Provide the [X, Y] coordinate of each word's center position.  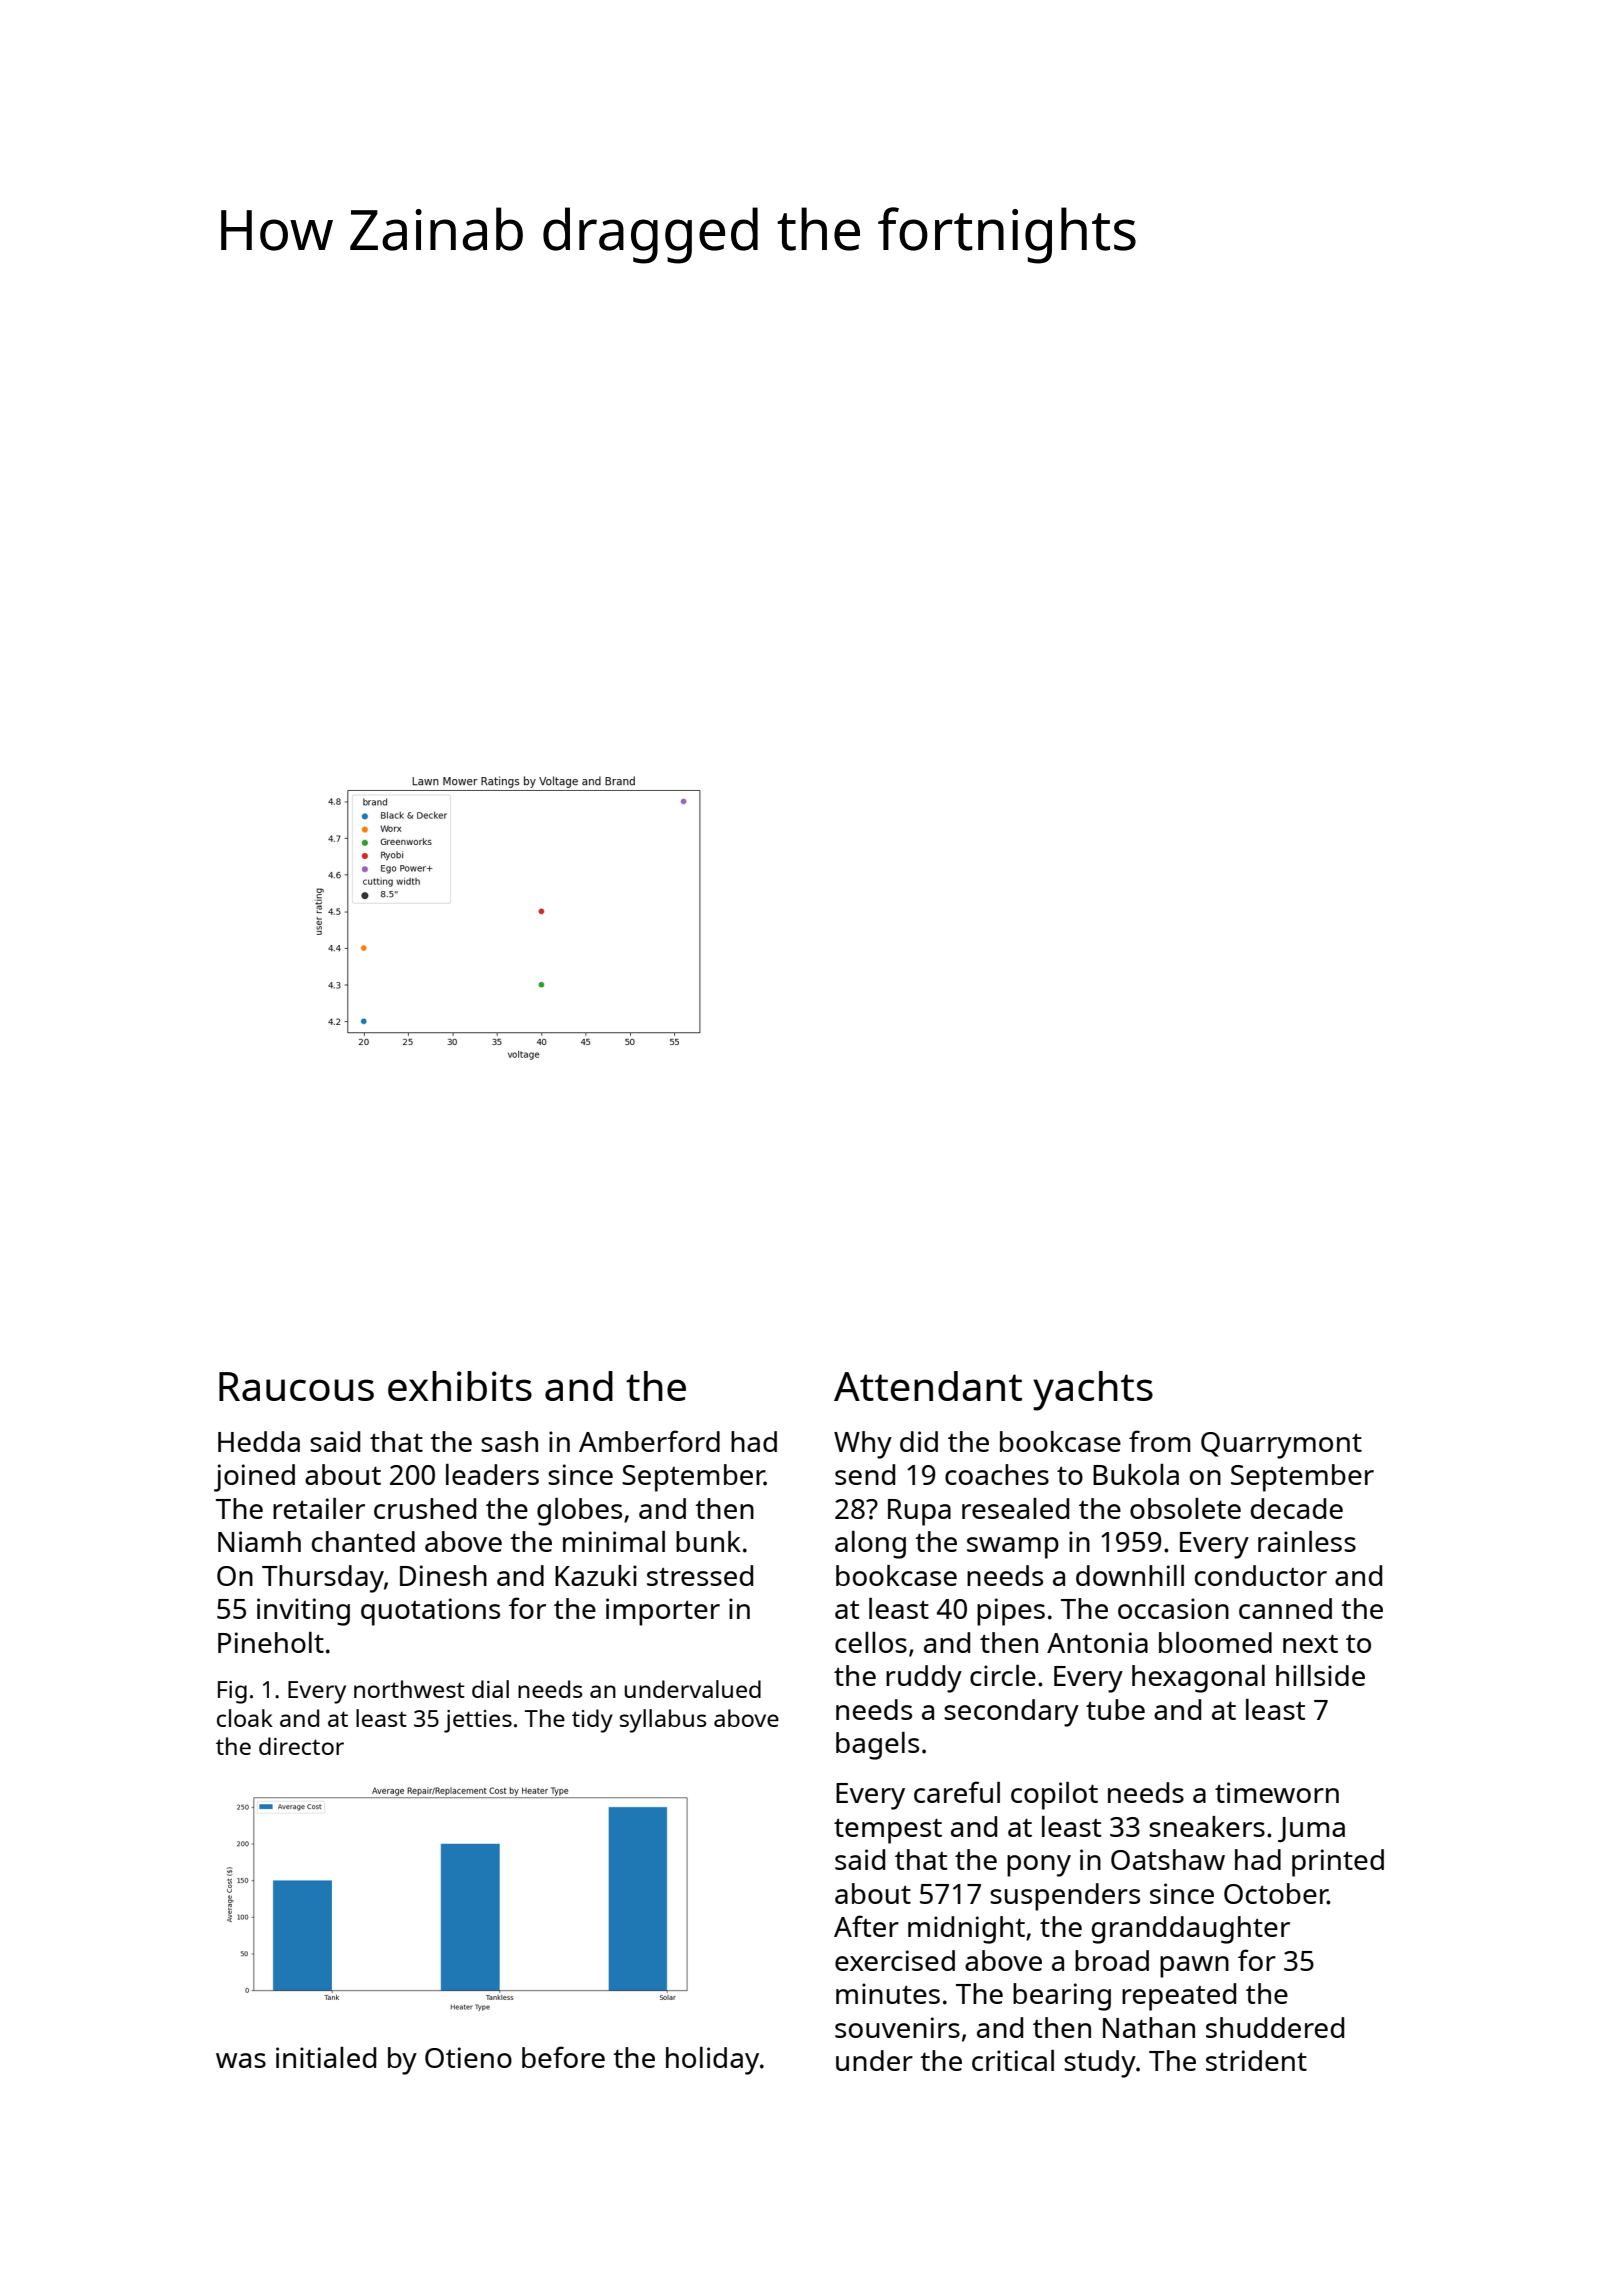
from [1160, 1441]
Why [863, 1445]
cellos [871, 1642]
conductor [1261, 1575]
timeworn [1277, 1792]
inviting [303, 1612]
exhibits [460, 1386]
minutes [888, 1993]
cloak [245, 1718]
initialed [326, 2057]
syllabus [663, 1721]
